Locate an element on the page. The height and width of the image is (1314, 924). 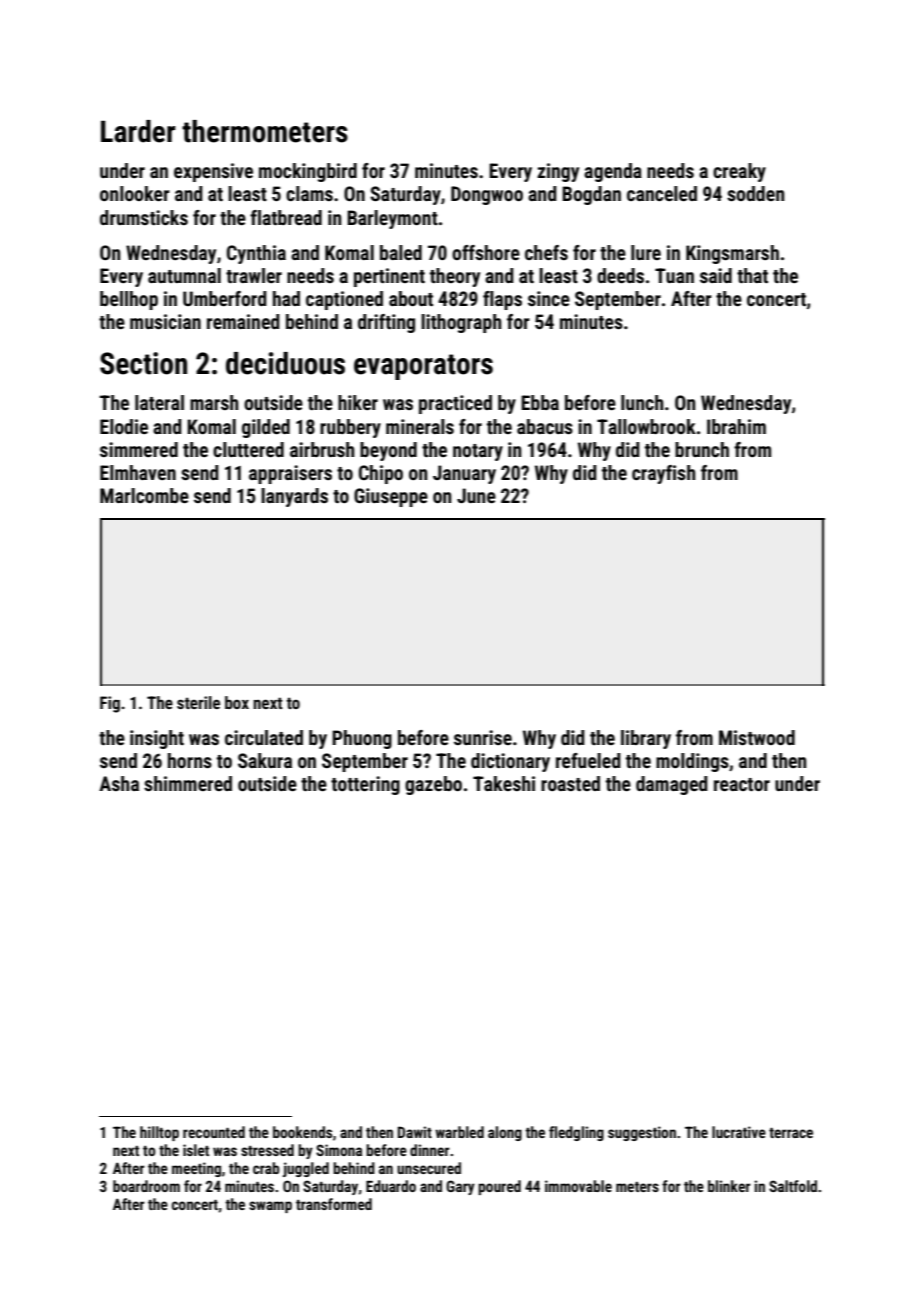
about is located at coordinates (411, 298).
